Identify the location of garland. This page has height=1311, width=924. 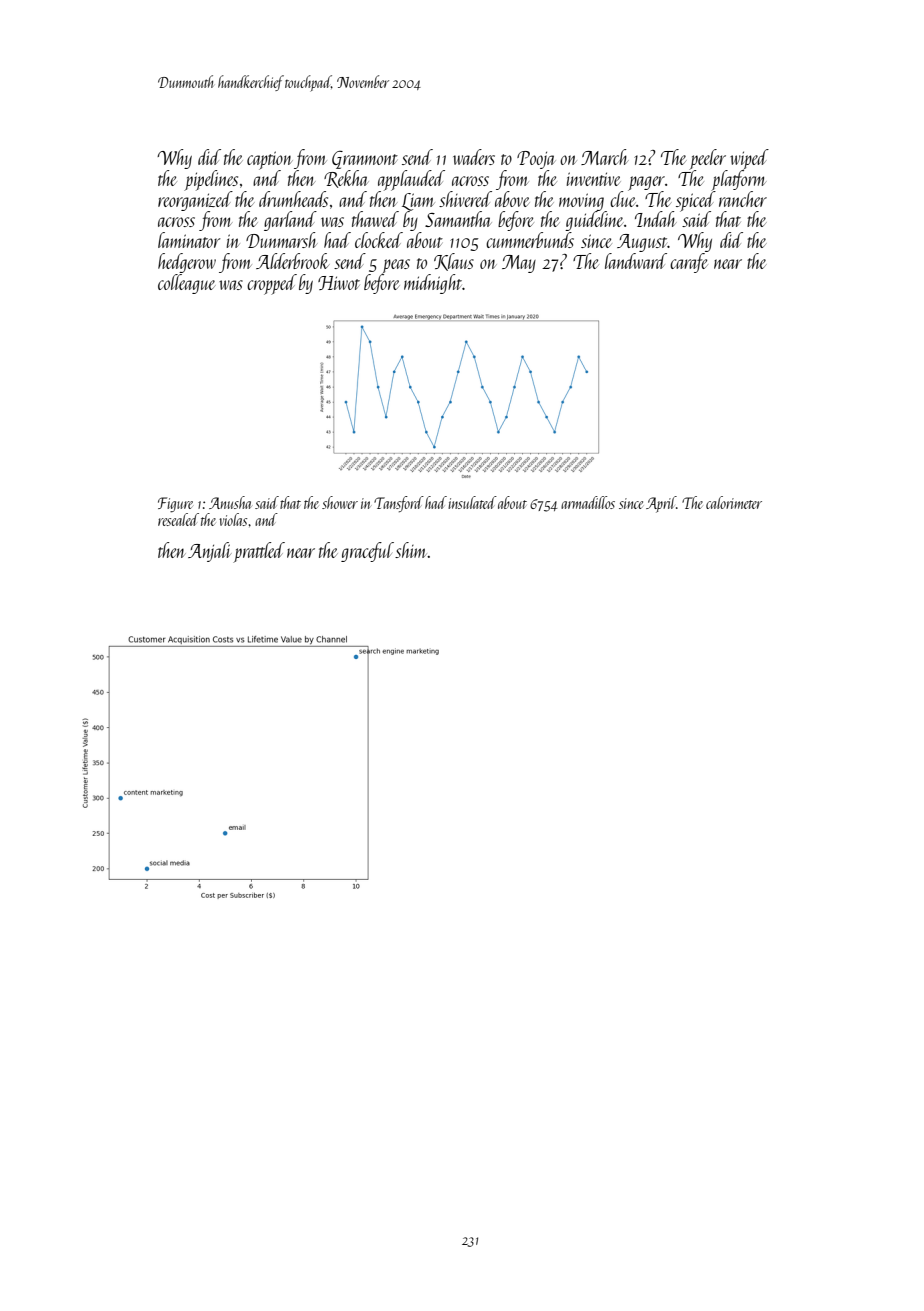
(290, 221).
